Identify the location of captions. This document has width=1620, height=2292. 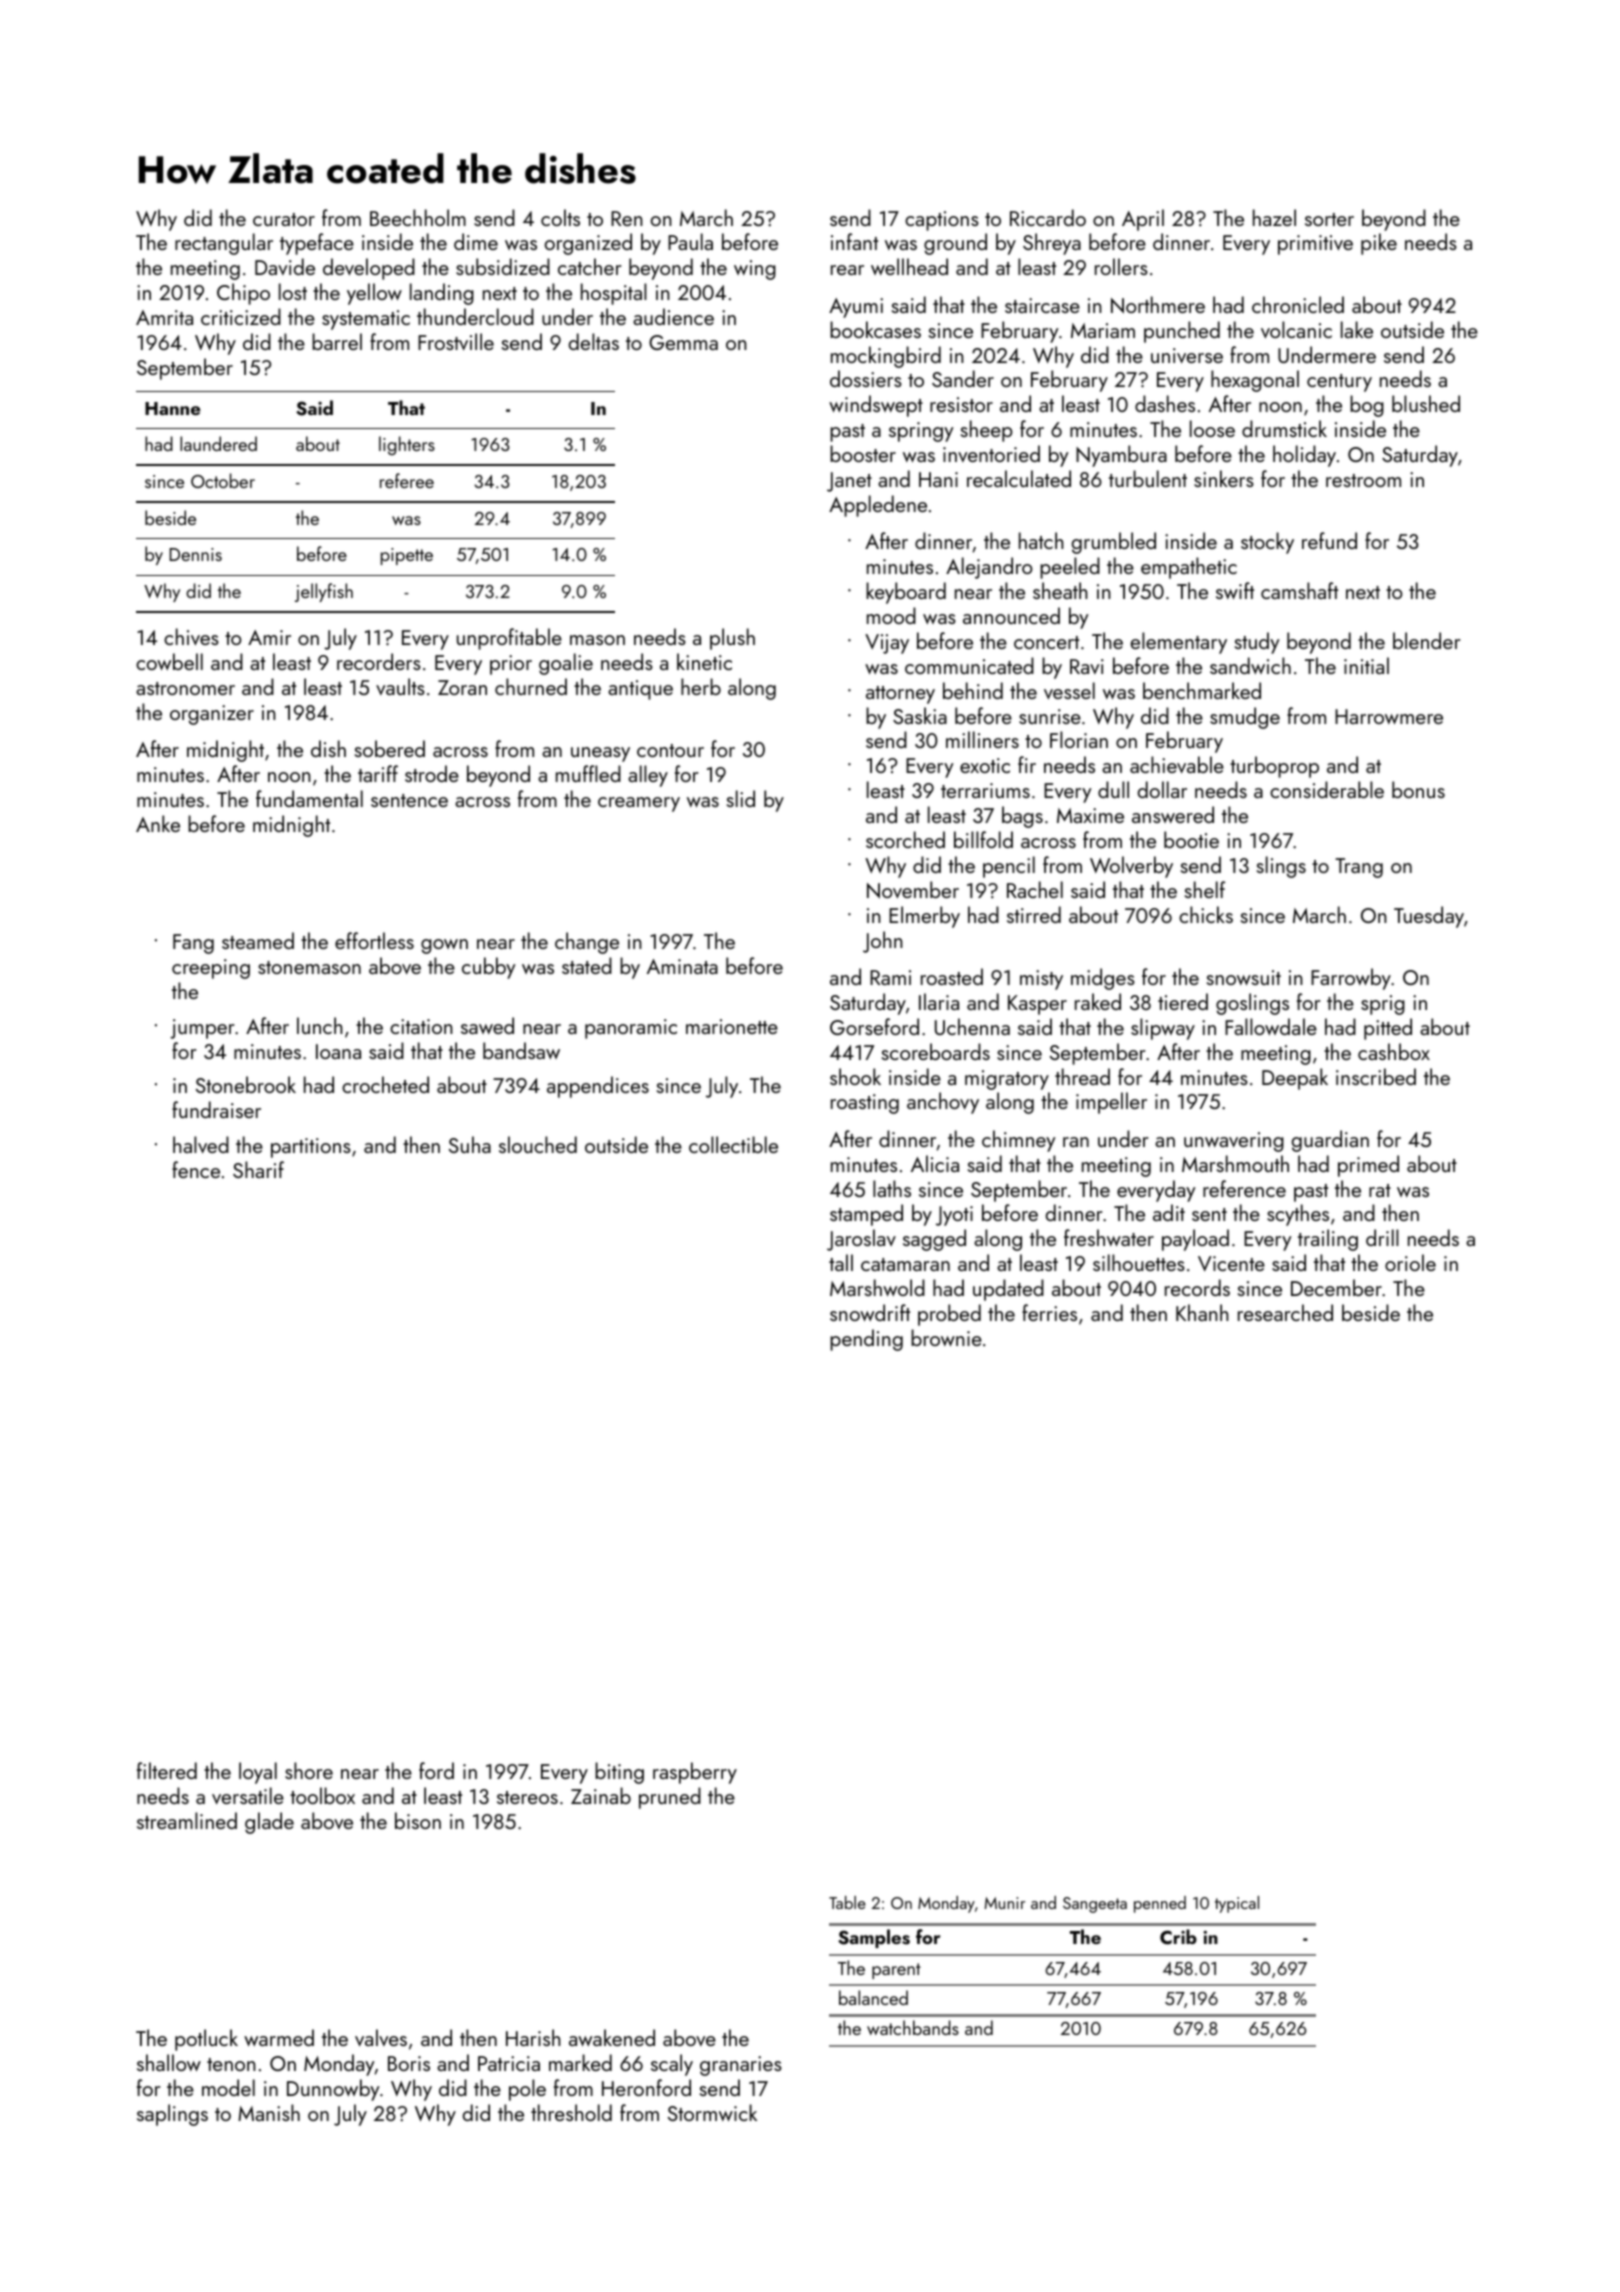
(942, 221).
